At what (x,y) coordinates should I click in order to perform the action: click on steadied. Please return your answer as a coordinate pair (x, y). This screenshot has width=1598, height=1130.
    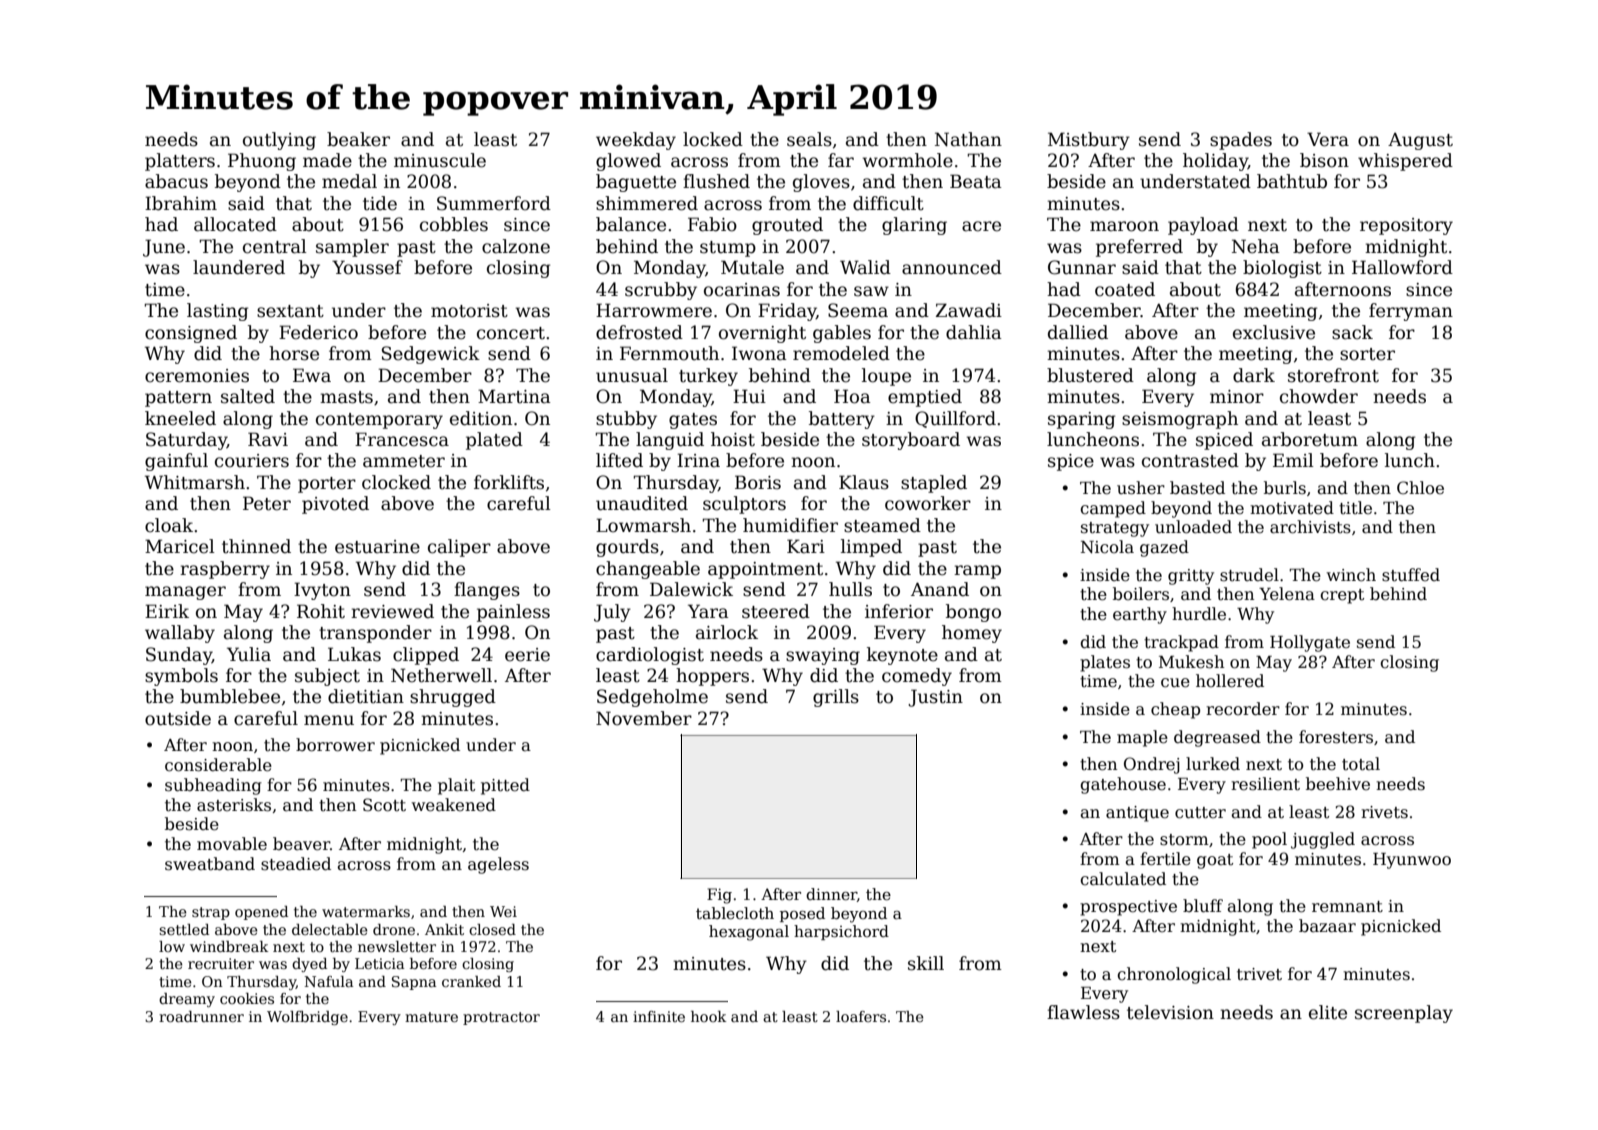
    Looking at the image, I should click on (296, 864).
